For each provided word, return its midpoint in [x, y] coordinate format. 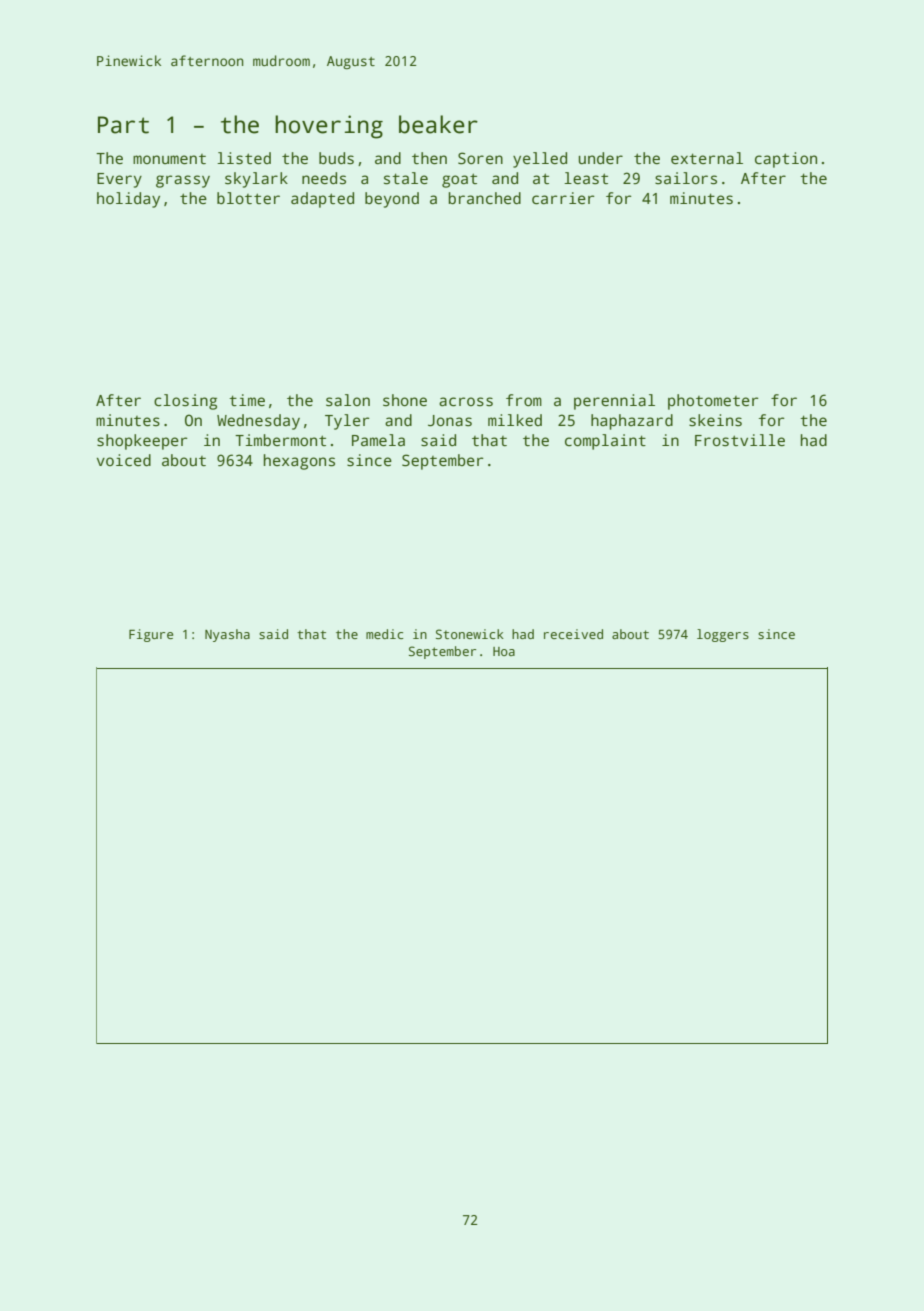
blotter [248, 198]
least [586, 178]
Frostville [740, 440]
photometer [713, 402]
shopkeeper [142, 442]
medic [384, 634]
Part [123, 125]
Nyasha [227, 635]
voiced [124, 460]
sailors [686, 178]
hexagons [299, 462]
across [466, 401]
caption [786, 160]
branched [485, 198]
